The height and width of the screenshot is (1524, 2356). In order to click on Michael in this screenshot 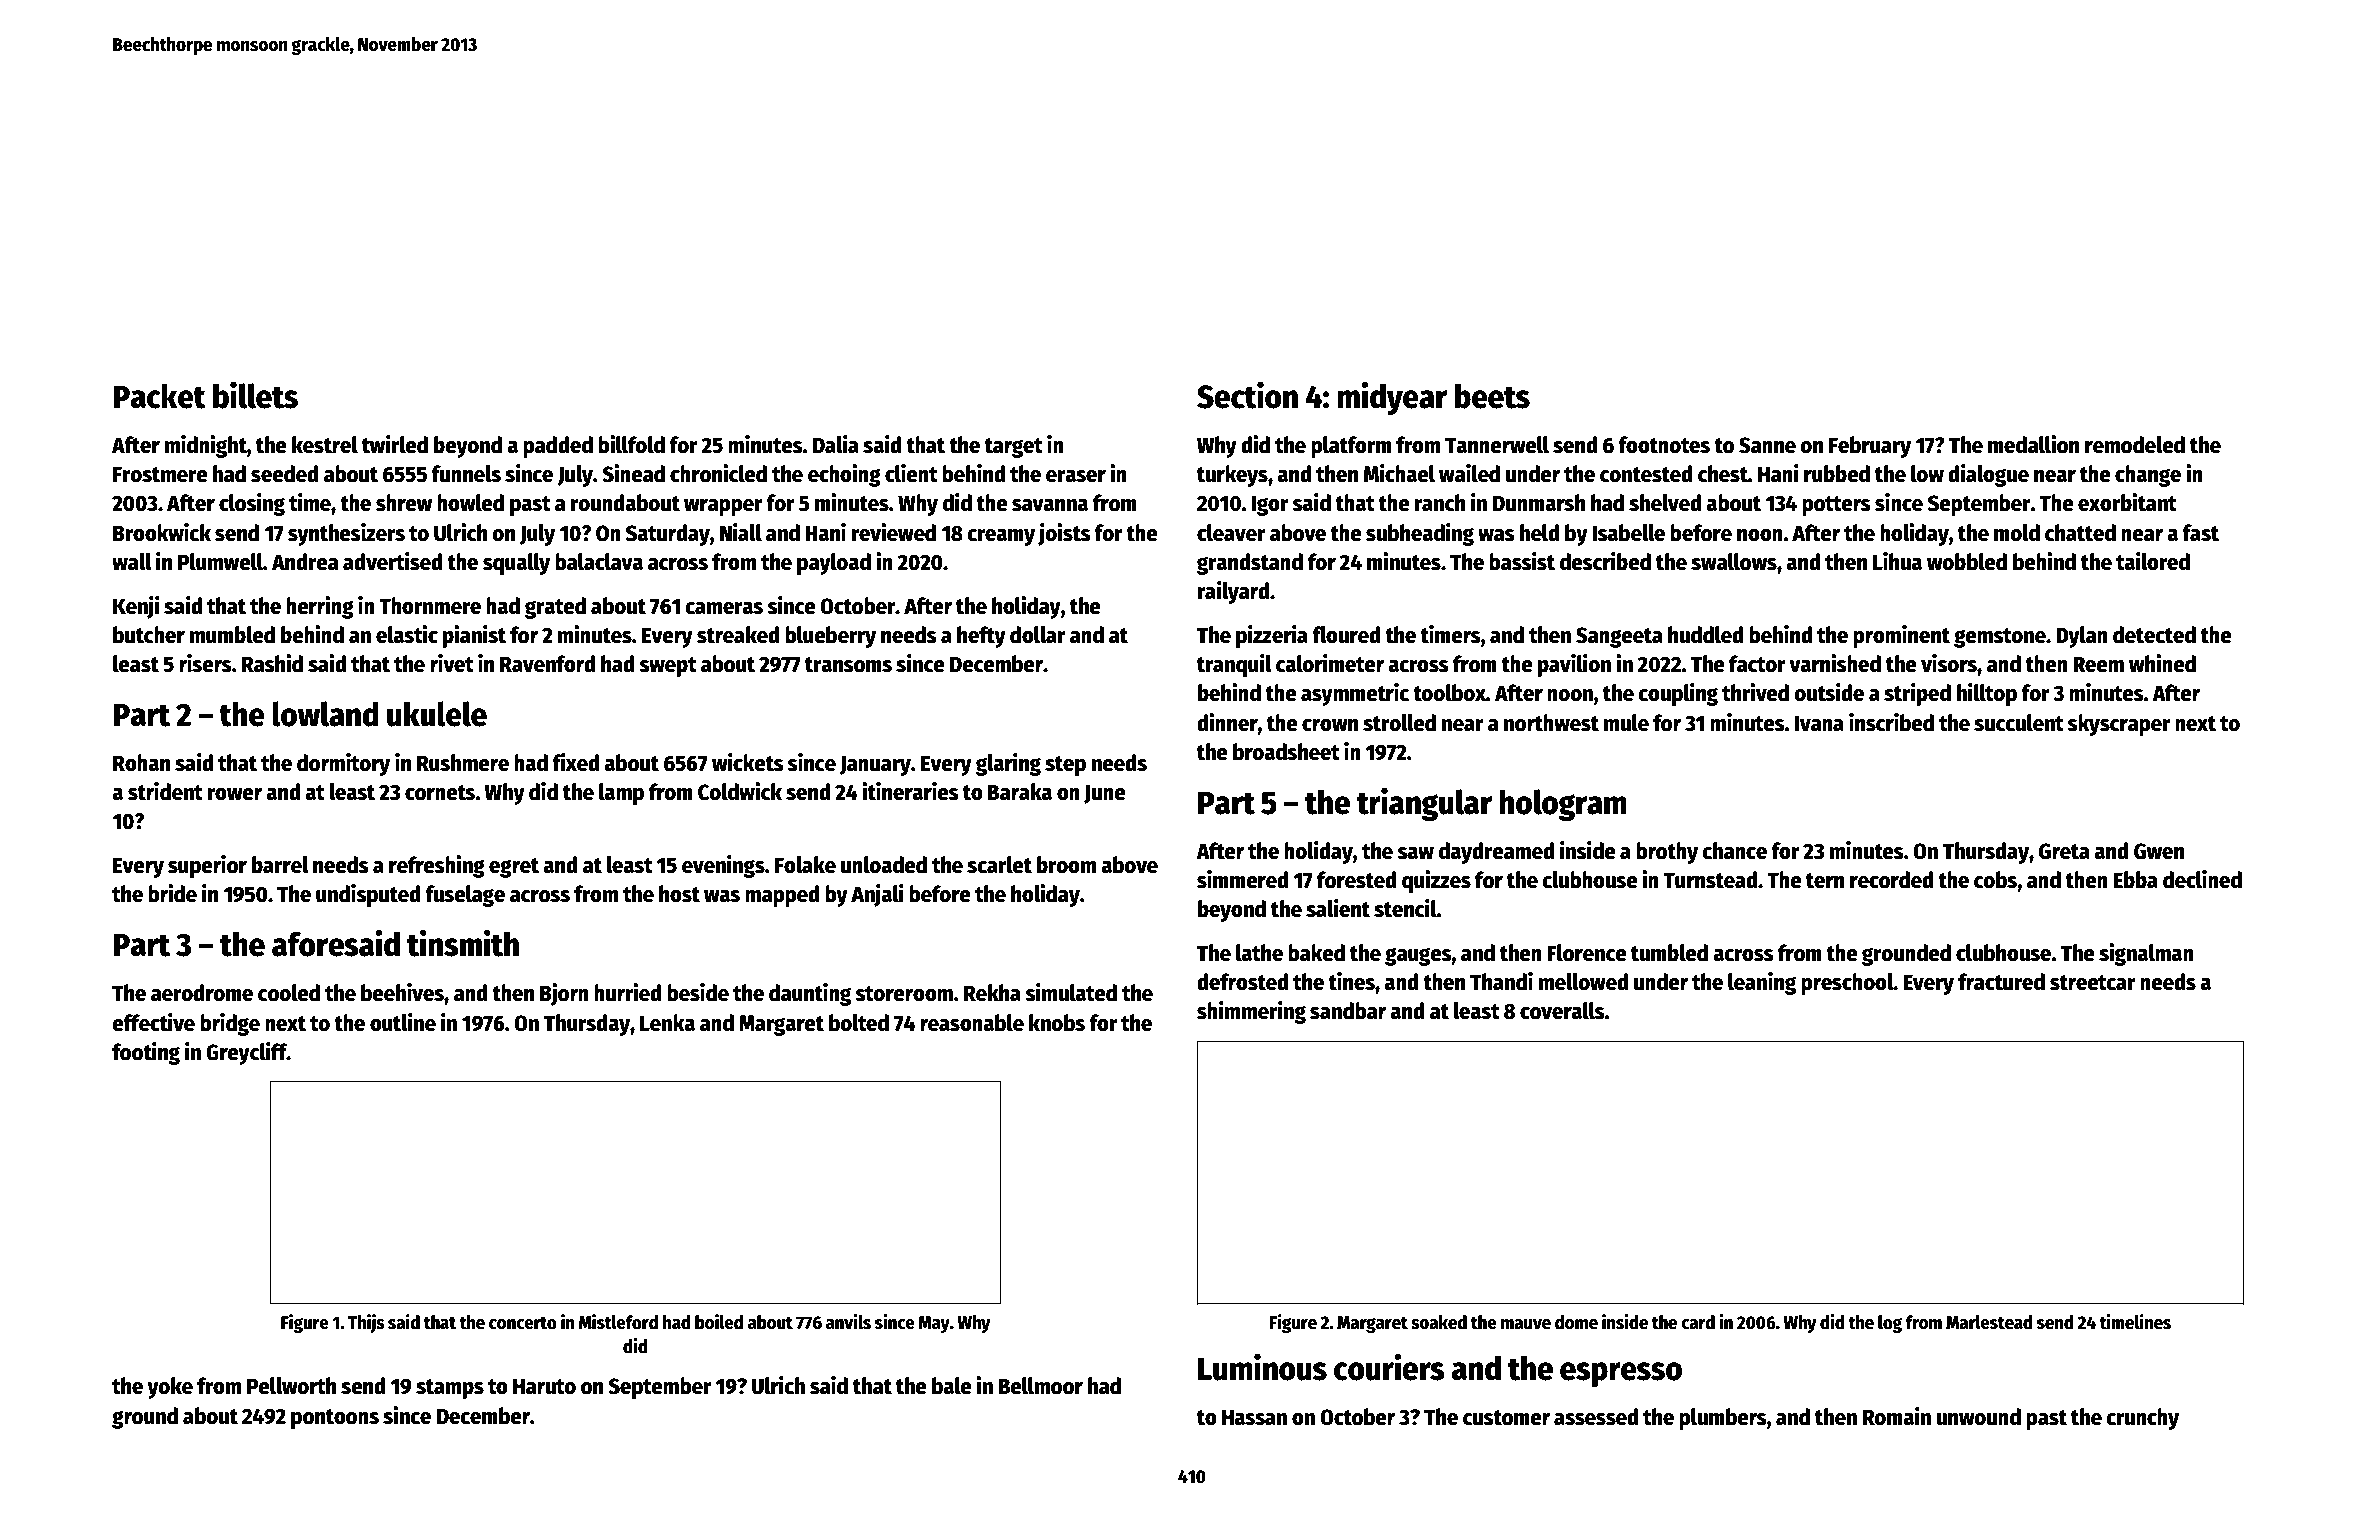, I will do `click(1399, 473)`.
